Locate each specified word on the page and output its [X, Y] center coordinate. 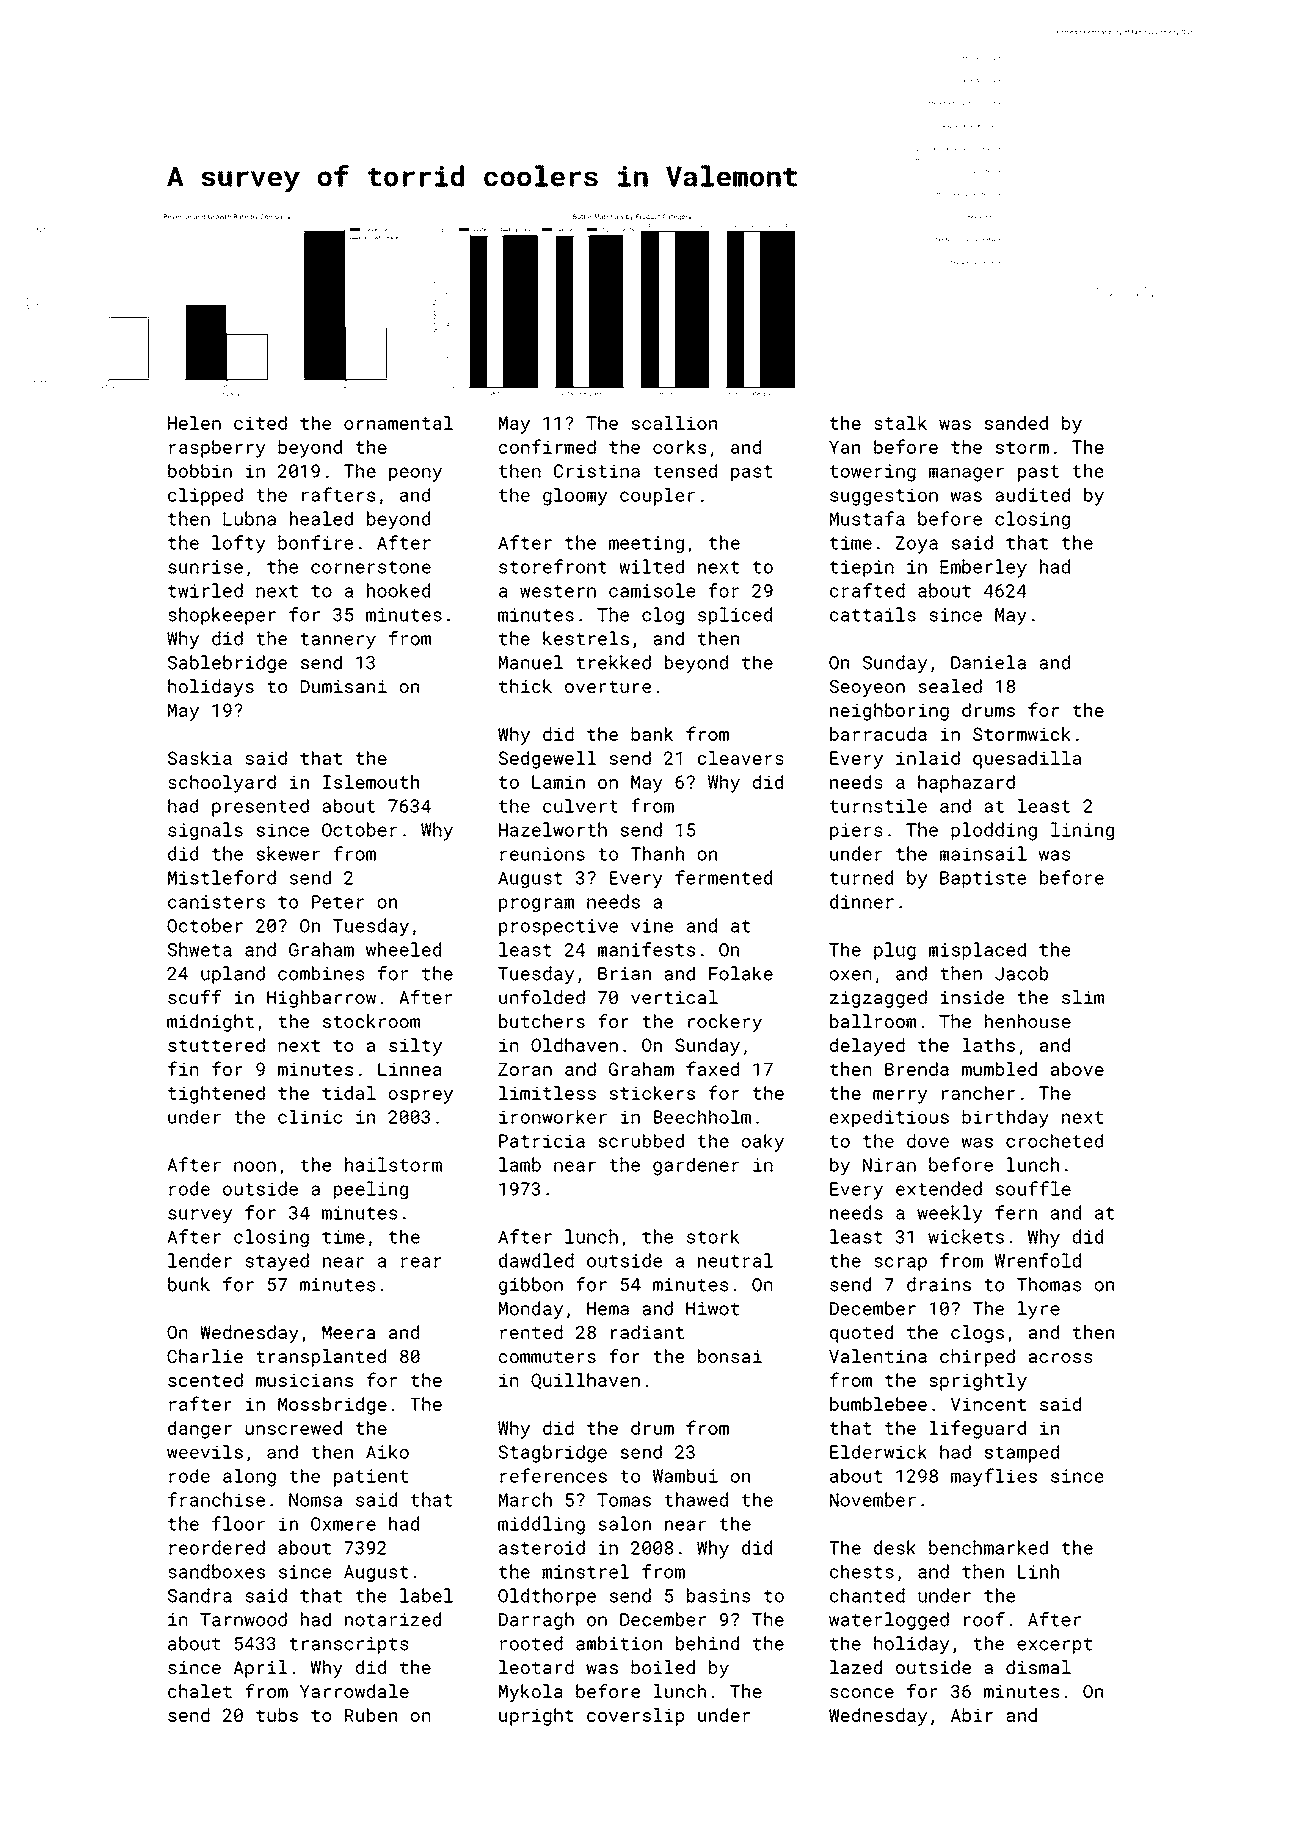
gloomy [575, 497]
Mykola [531, 1693]
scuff [194, 997]
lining [1082, 831]
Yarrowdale [354, 1691]
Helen [194, 423]
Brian [624, 974]
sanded [1016, 423]
